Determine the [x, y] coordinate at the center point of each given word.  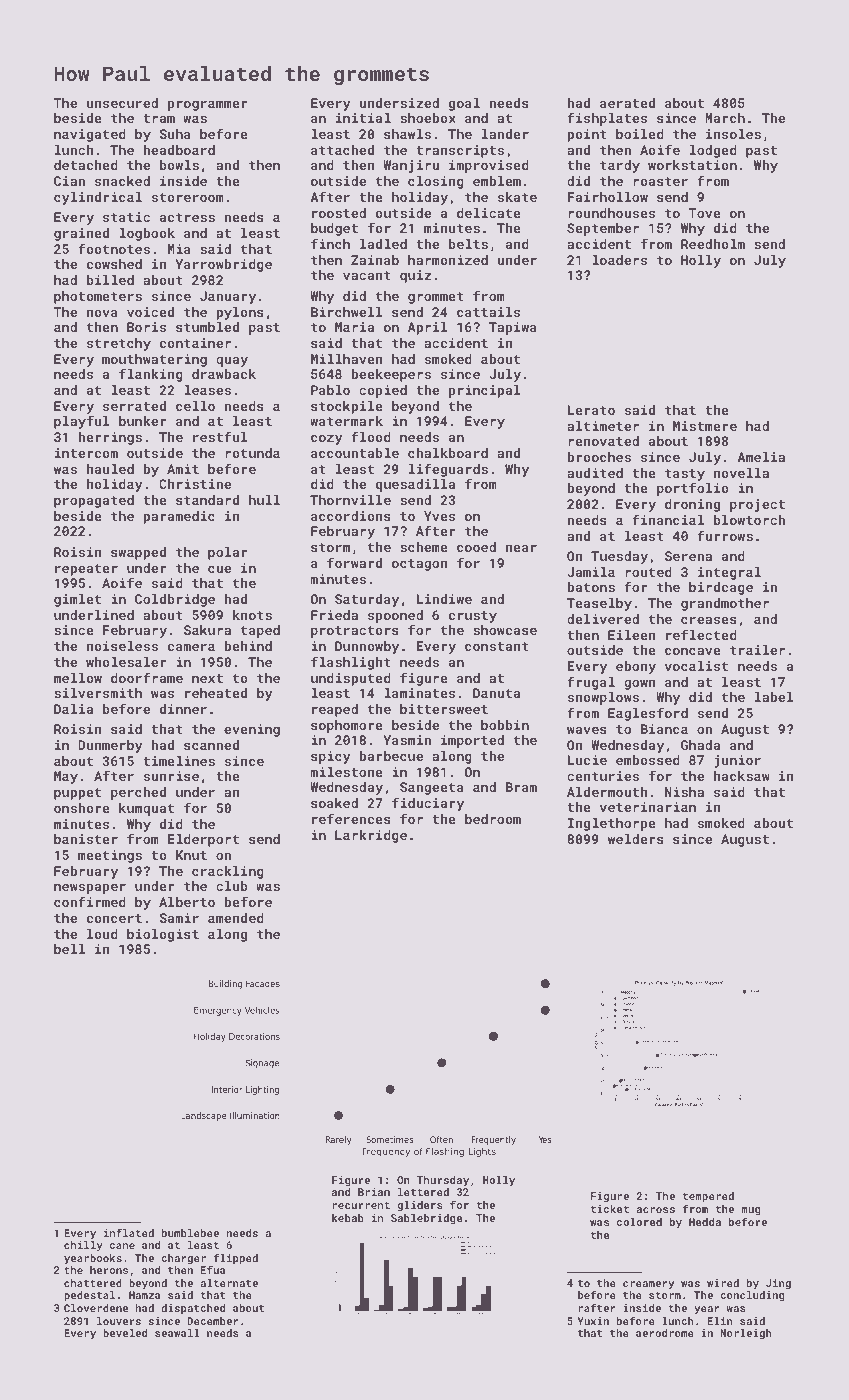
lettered [423, 1192]
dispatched [193, 1309]
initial [363, 118]
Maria [354, 327]
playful [82, 422]
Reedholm [713, 244]
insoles [733, 134]
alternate [229, 1283]
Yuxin [593, 1321]
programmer [208, 105]
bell [69, 949]
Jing [778, 1284]
